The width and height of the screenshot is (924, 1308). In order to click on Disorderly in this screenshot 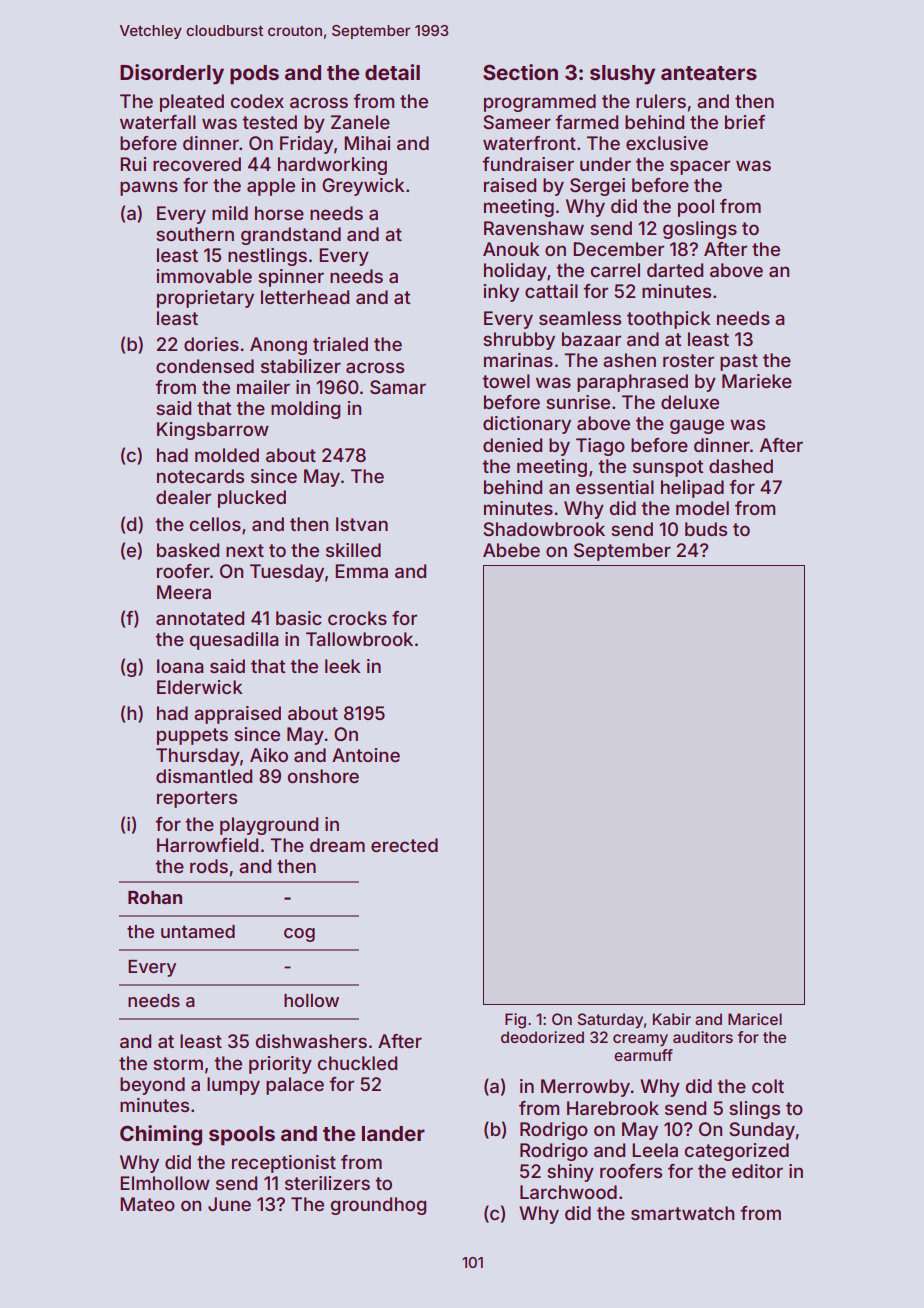, I will do `click(172, 74)`.
